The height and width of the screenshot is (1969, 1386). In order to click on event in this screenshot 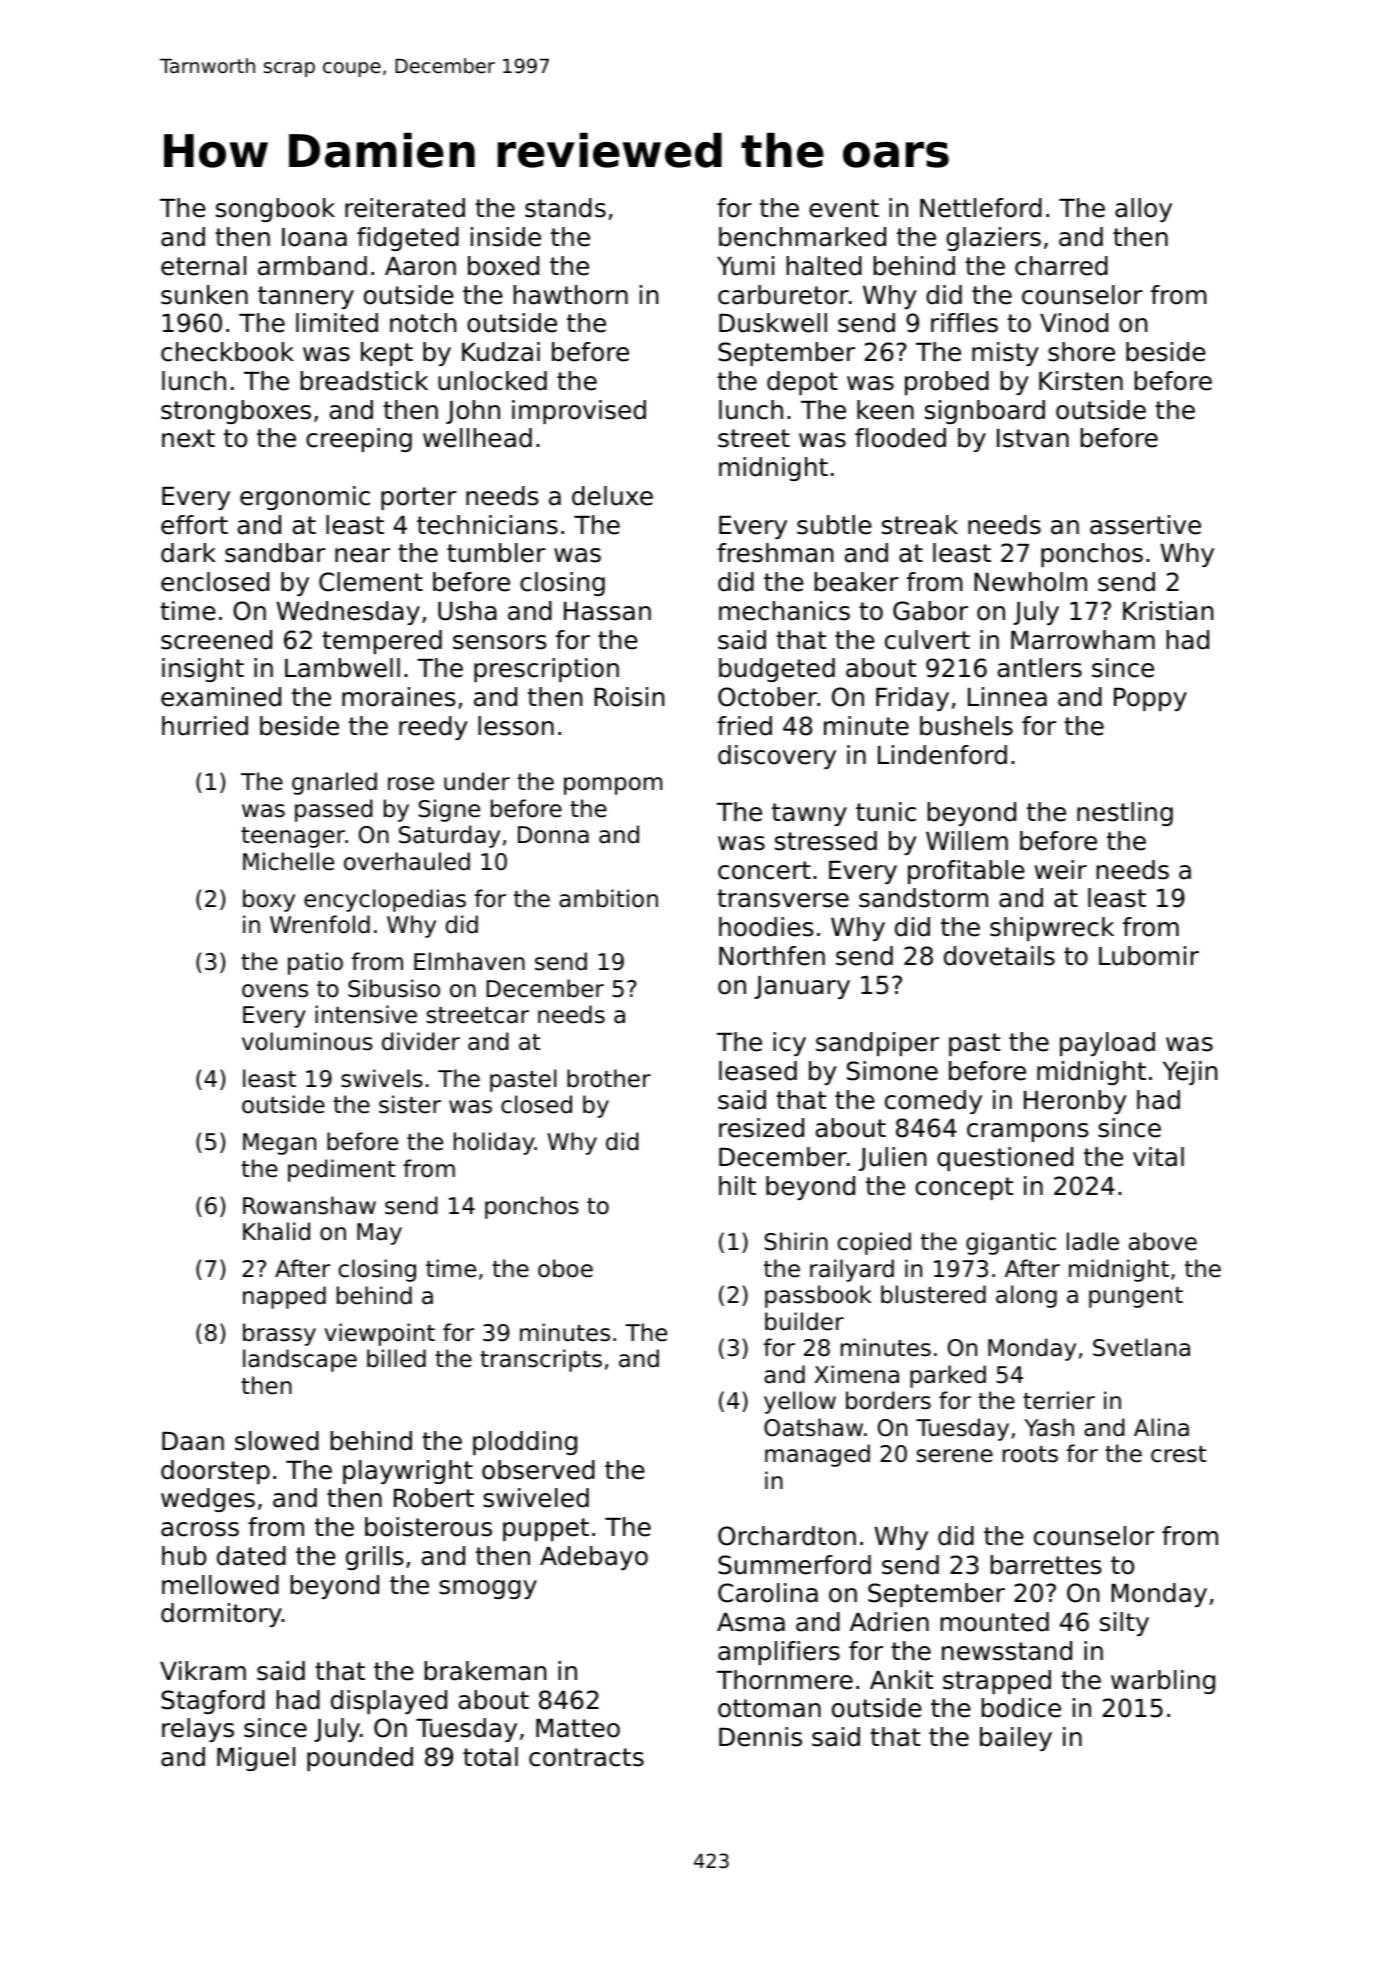, I will do `click(844, 208)`.
